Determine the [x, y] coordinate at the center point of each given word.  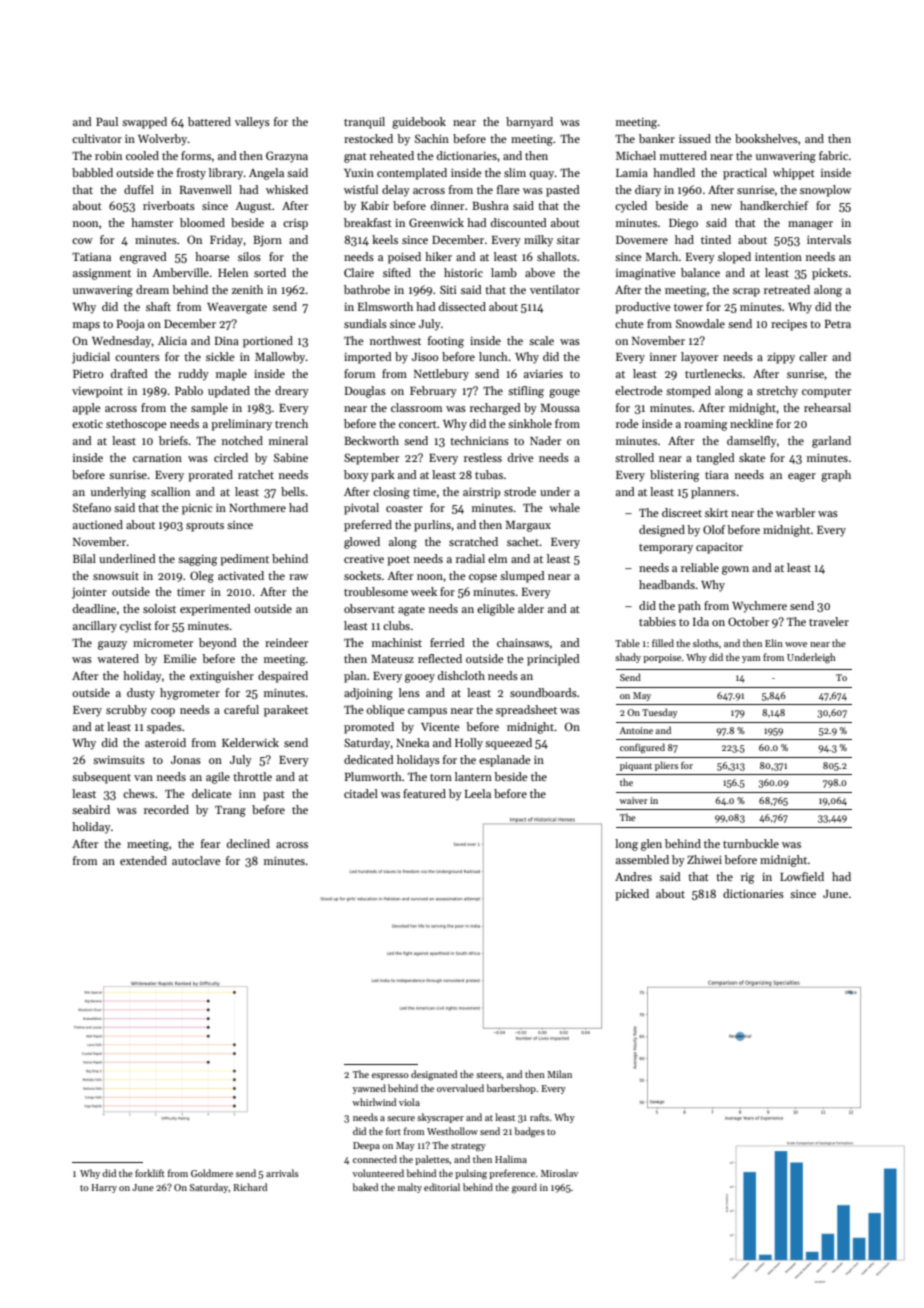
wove [796, 644]
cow [82, 241]
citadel [361, 793]
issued [695, 138]
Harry [104, 1188]
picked [632, 895]
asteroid [165, 742]
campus [427, 712]
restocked [368, 138]
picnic [197, 509]
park [383, 476]
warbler [795, 512]
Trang [230, 811]
